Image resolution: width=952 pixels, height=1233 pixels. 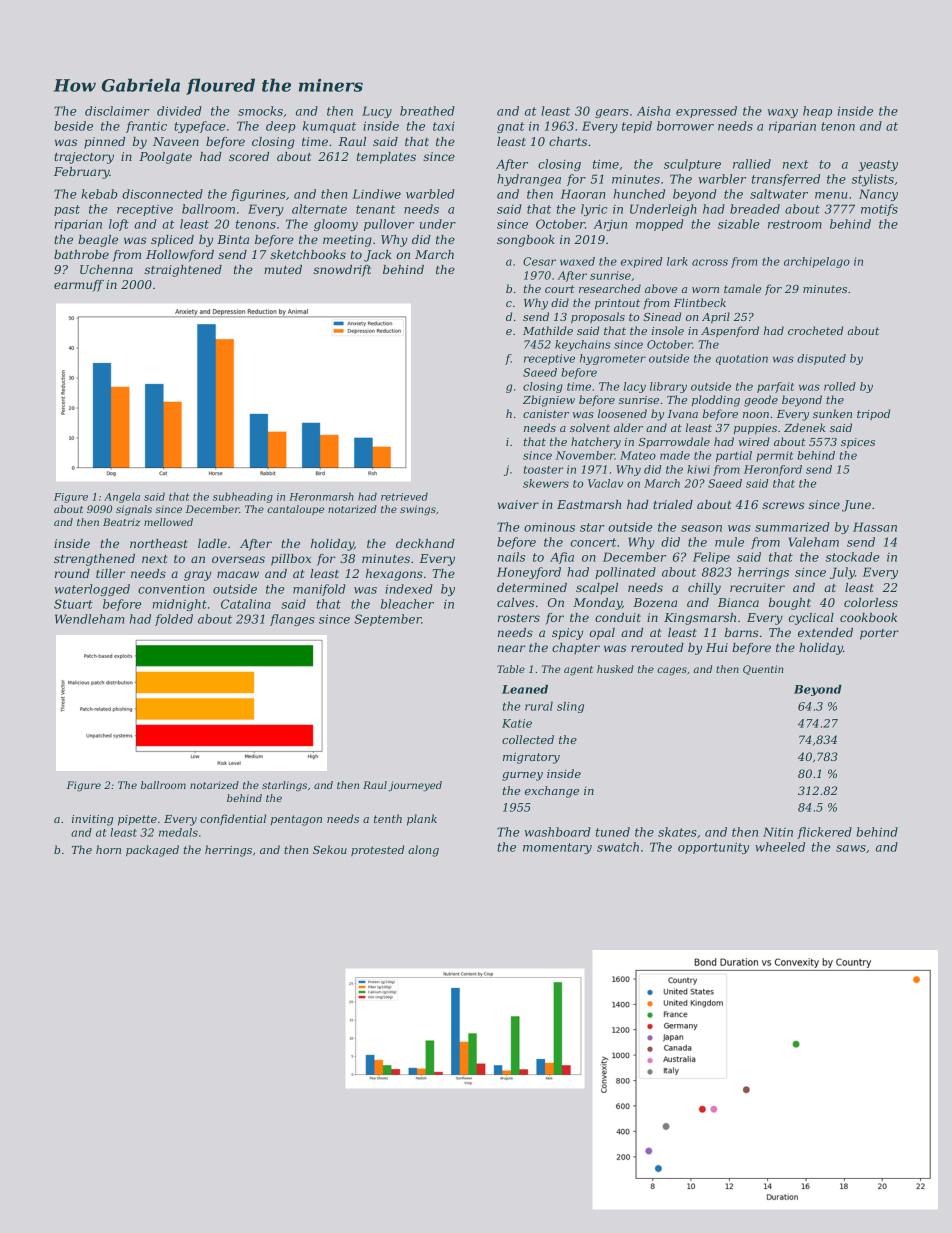 What do you see at coordinates (858, 443) in the screenshot?
I see `spices` at bounding box center [858, 443].
